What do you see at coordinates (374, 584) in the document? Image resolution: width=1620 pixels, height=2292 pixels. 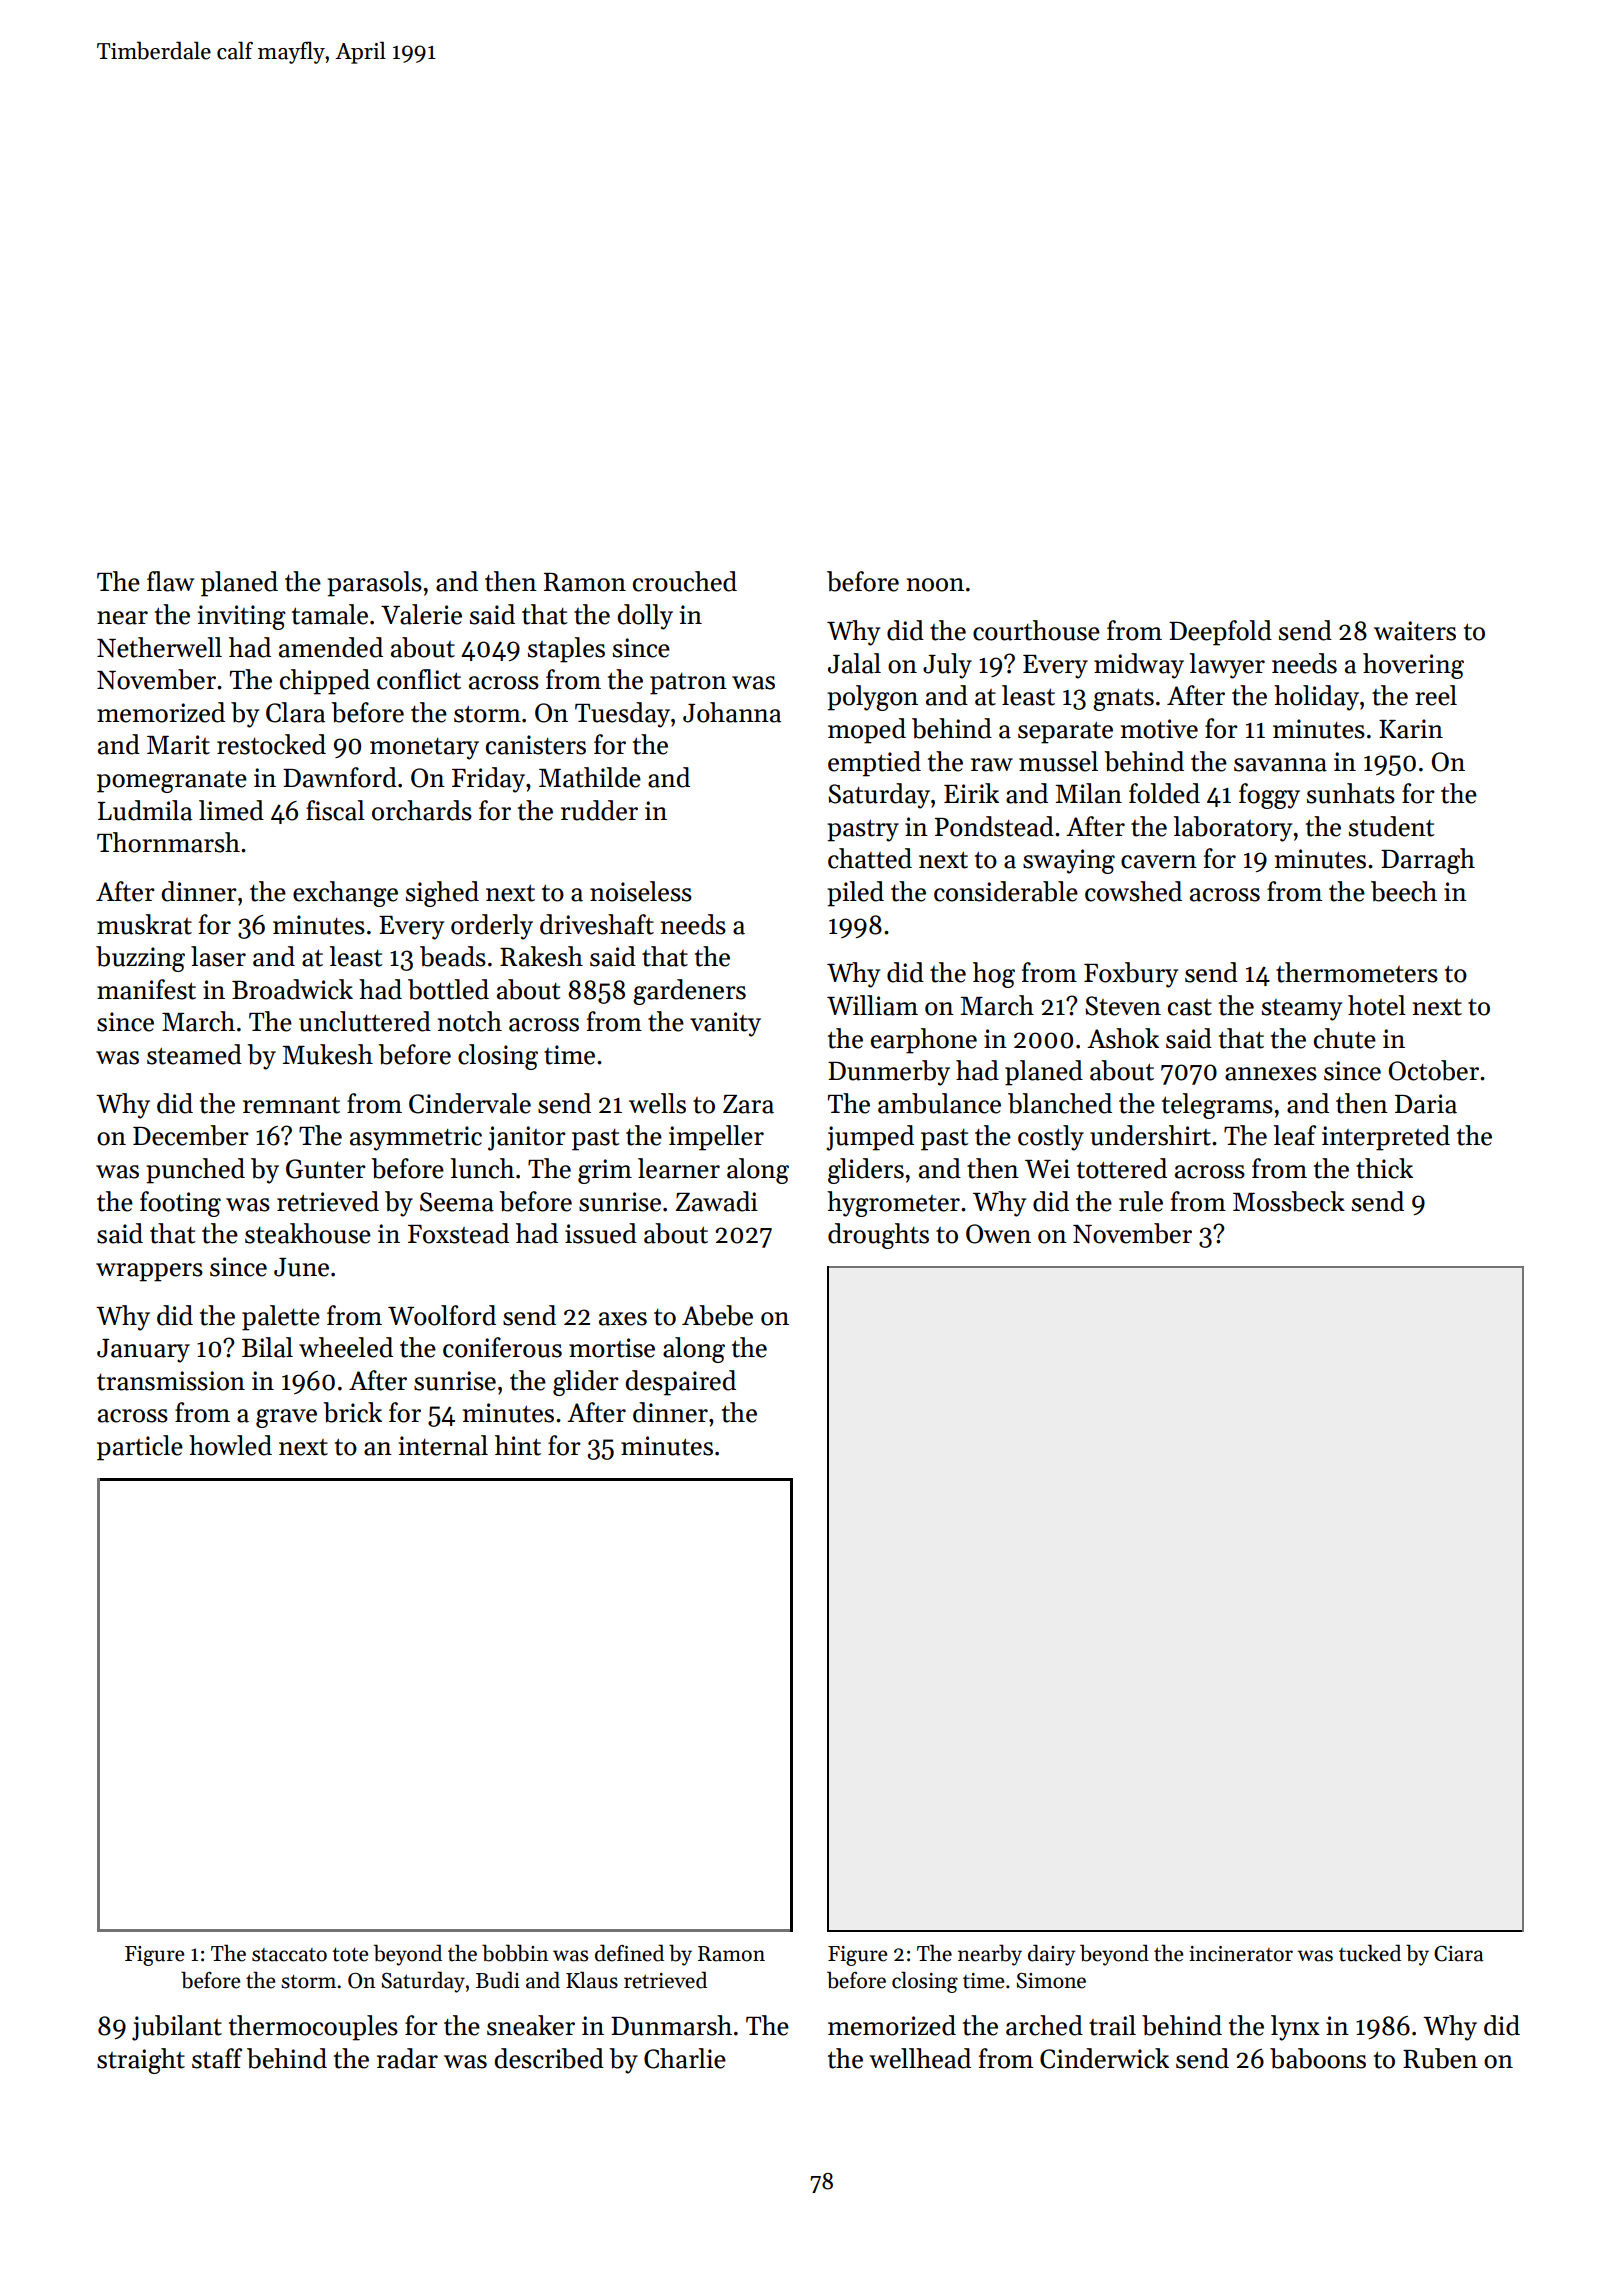 I see `parasols` at bounding box center [374, 584].
